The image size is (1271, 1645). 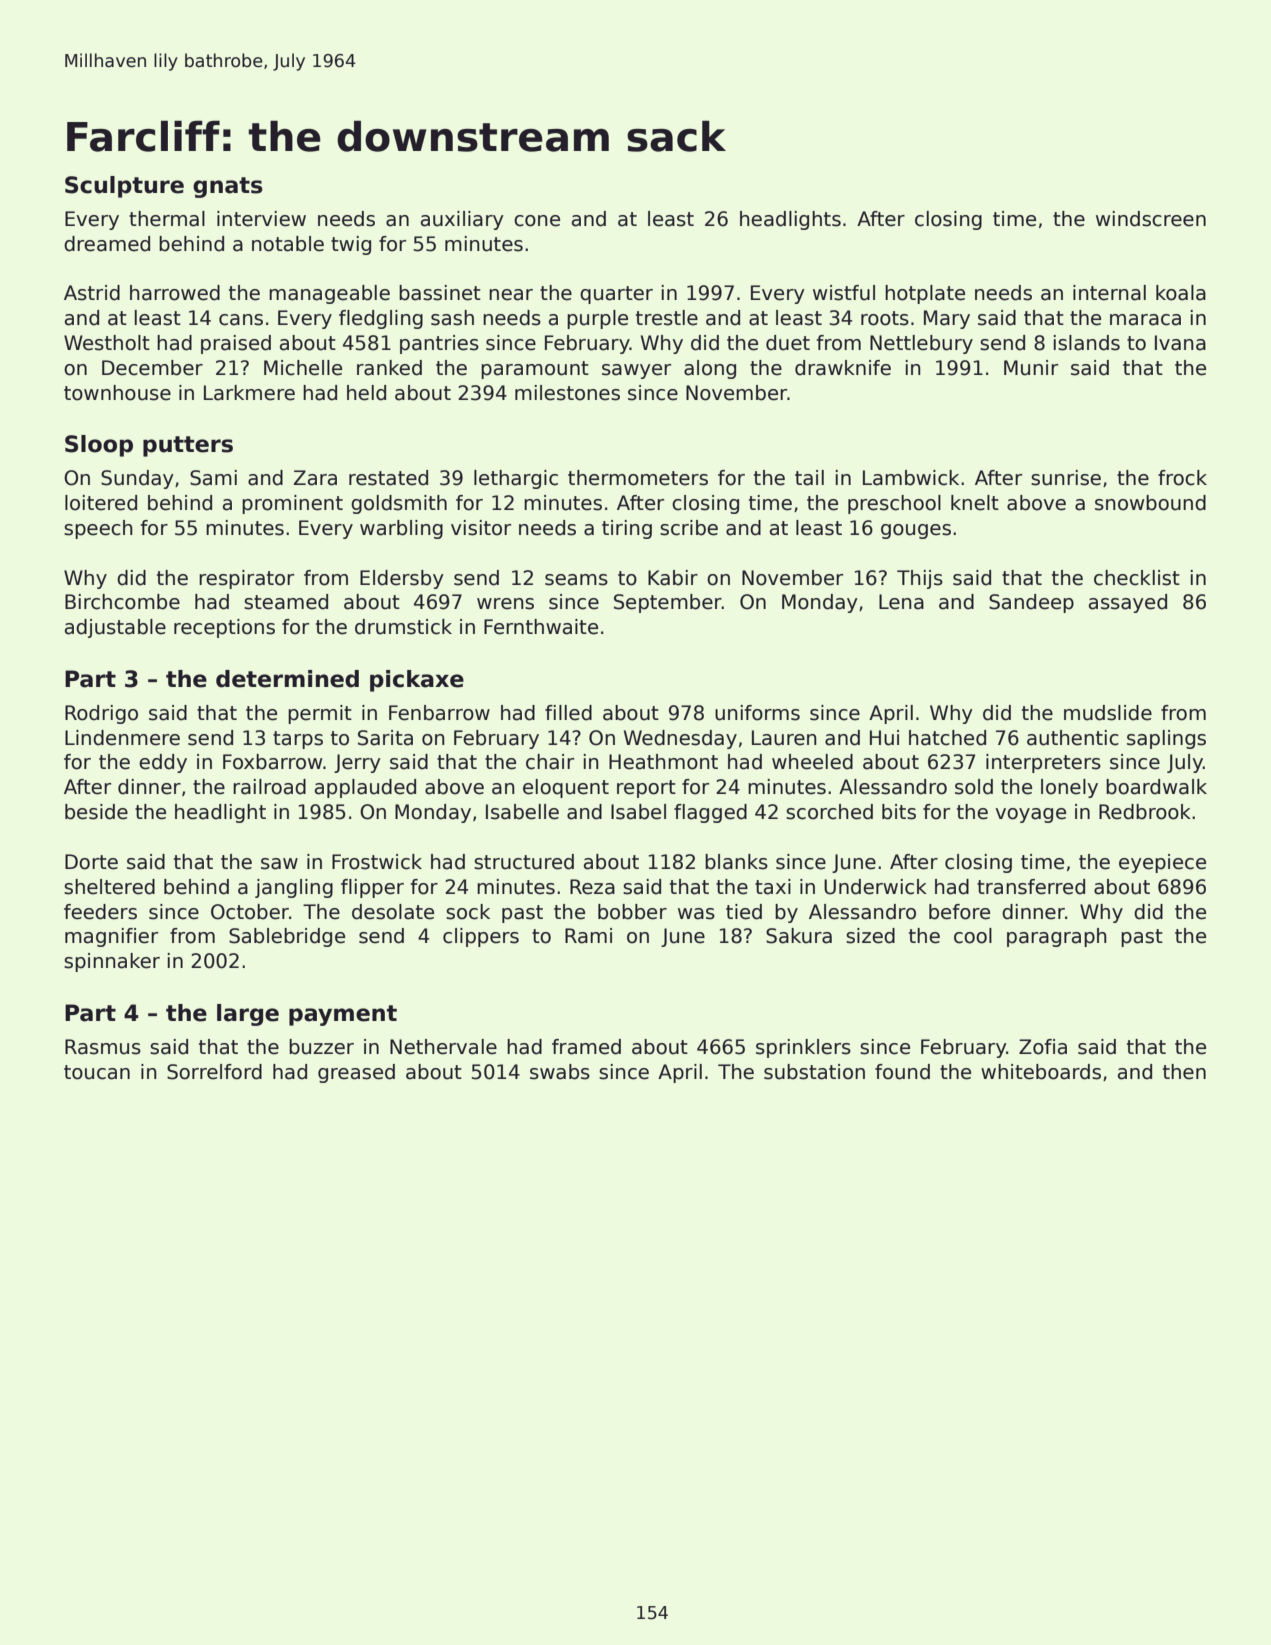 What do you see at coordinates (1151, 219) in the image?
I see `windscreen` at bounding box center [1151, 219].
